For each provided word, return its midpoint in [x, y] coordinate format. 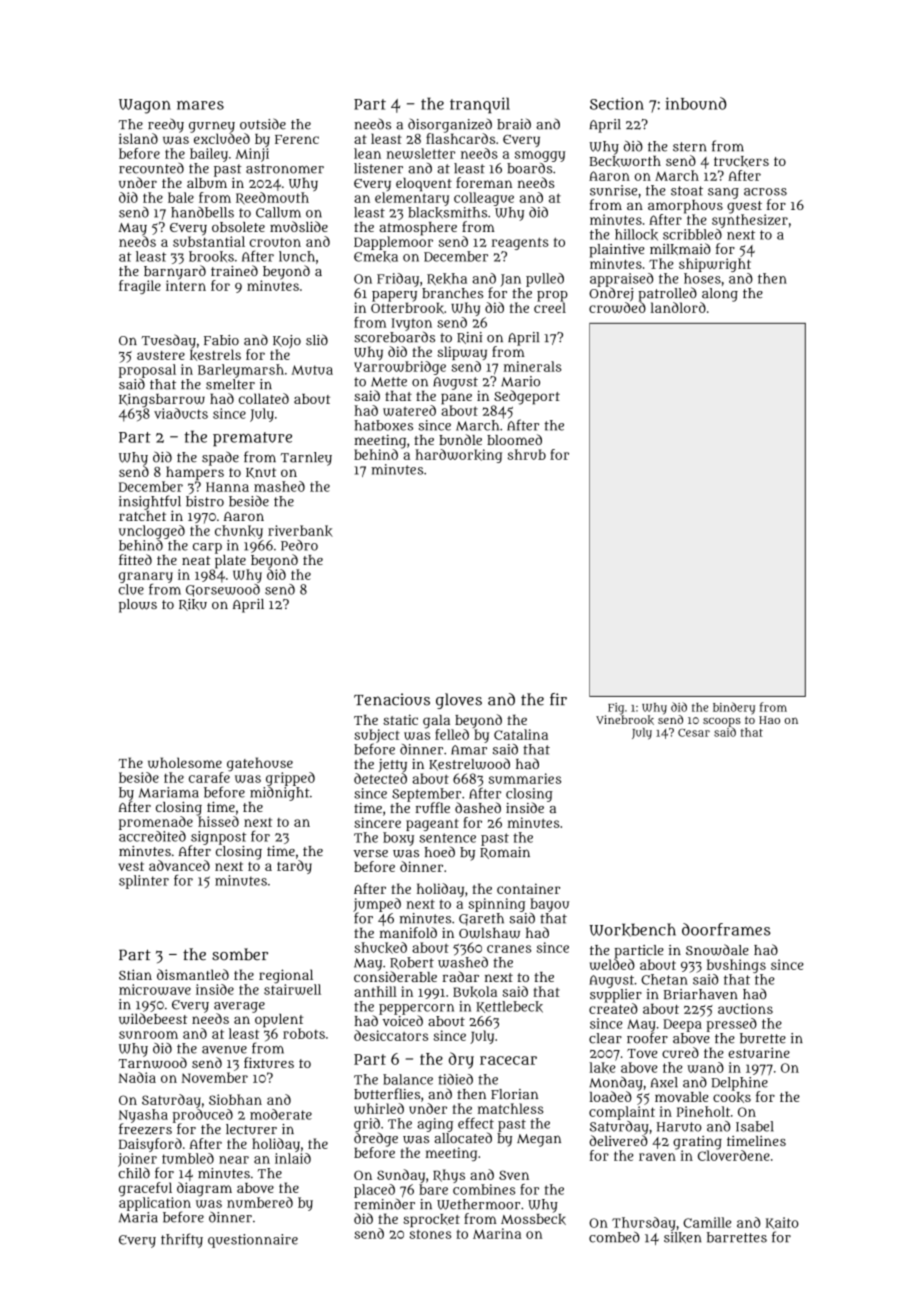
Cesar [694, 733]
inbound [696, 103]
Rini [469, 338]
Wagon [145, 106]
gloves [459, 701]
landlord [678, 307]
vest [131, 866]
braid [514, 124]
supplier [616, 996]
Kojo [287, 341]
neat [196, 560]
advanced [179, 865]
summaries [525, 778]
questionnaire [253, 1241]
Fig [616, 709]
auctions [745, 1008]
